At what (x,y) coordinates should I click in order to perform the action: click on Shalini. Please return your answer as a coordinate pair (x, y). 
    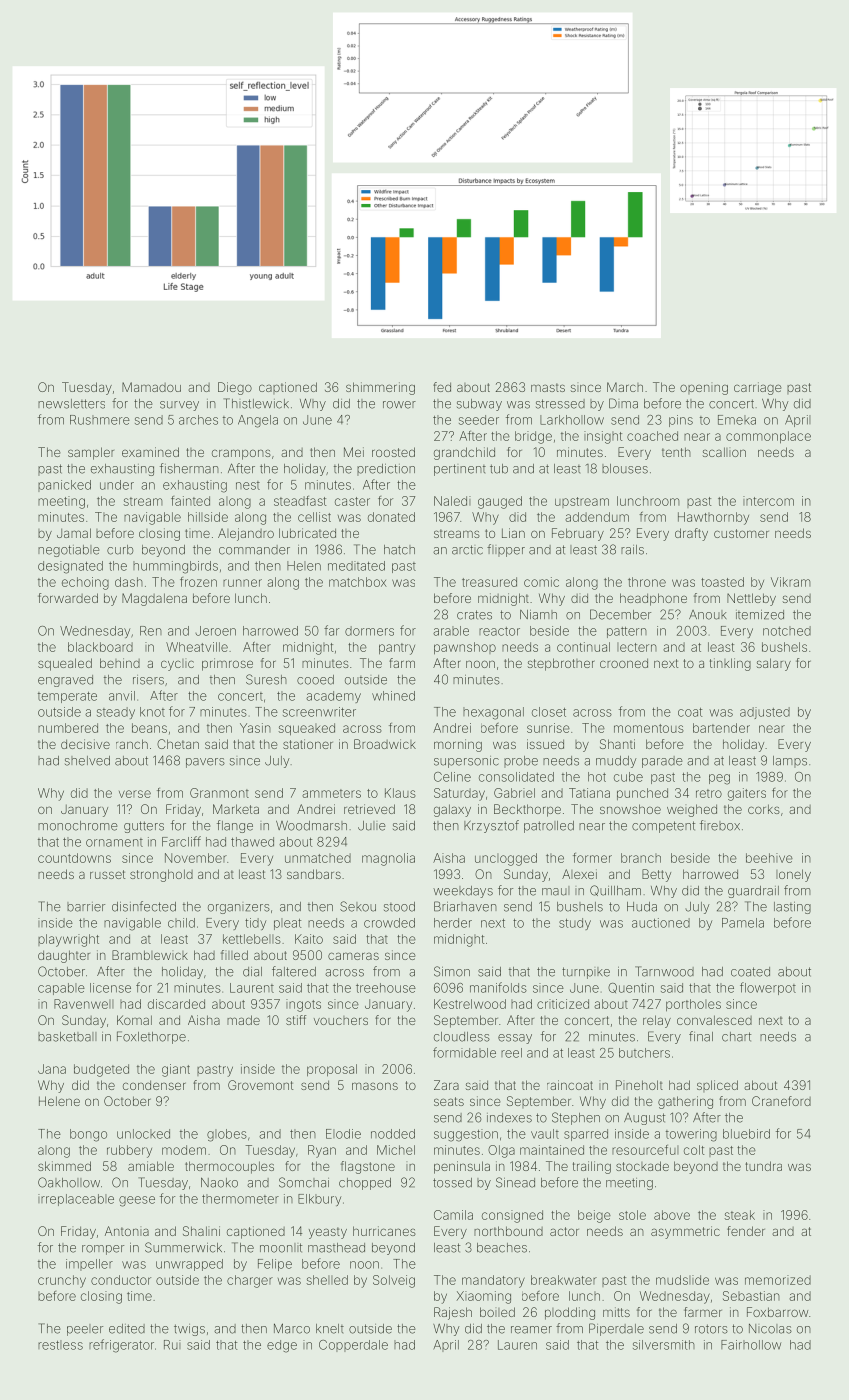
    Looking at the image, I should click on (201, 1231).
